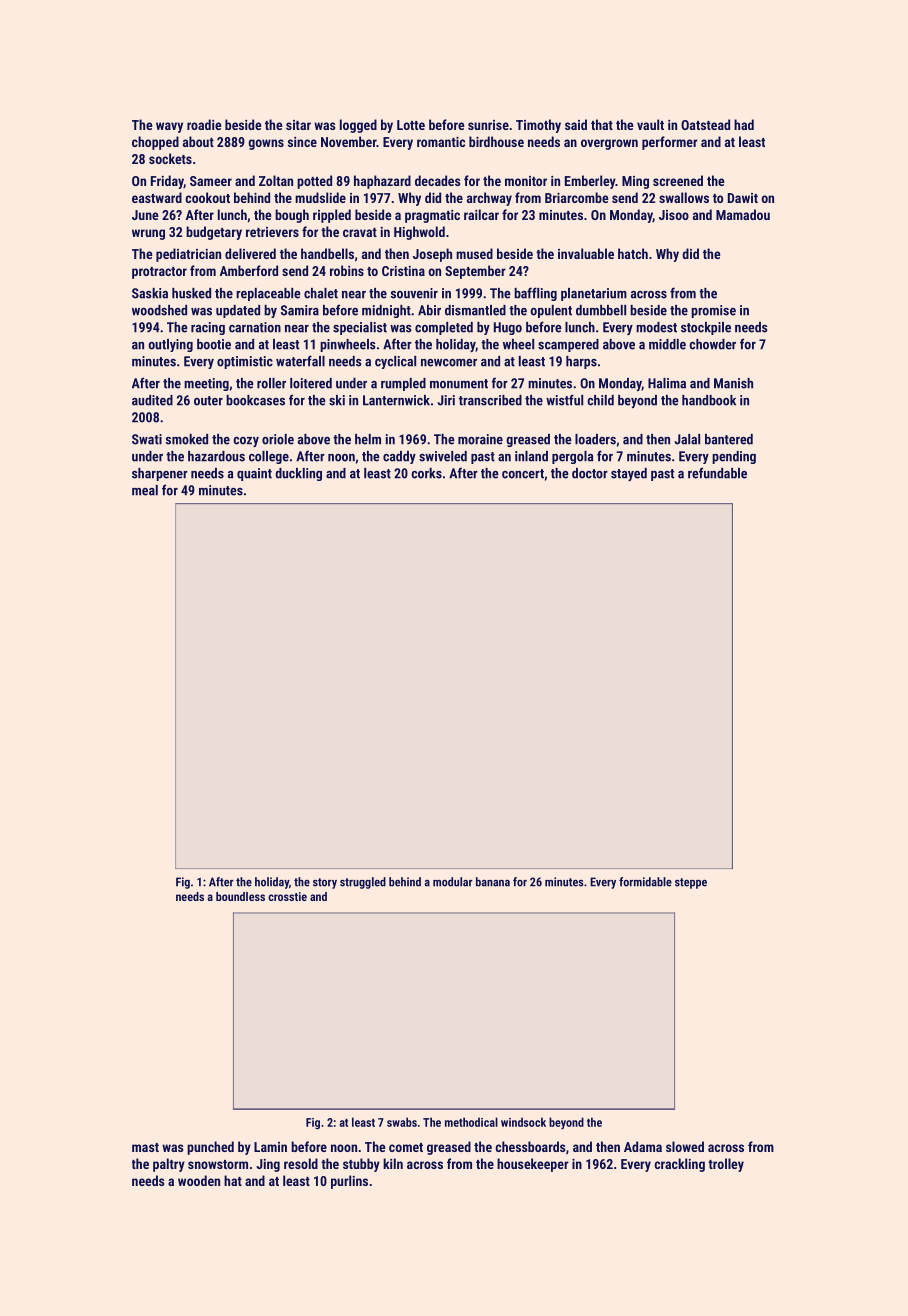  What do you see at coordinates (493, 882) in the screenshot?
I see `banana` at bounding box center [493, 882].
